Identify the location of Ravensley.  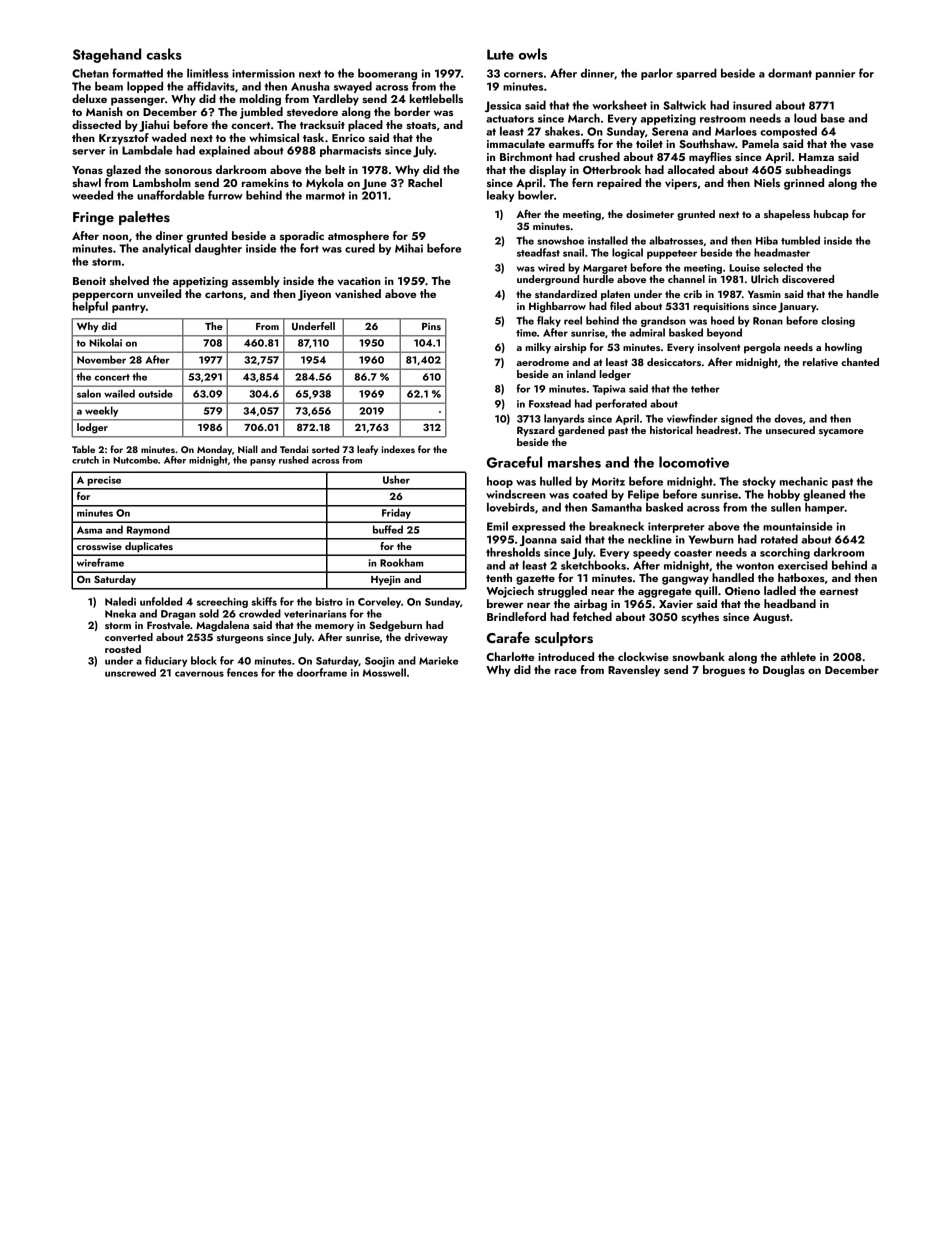
(634, 671).
